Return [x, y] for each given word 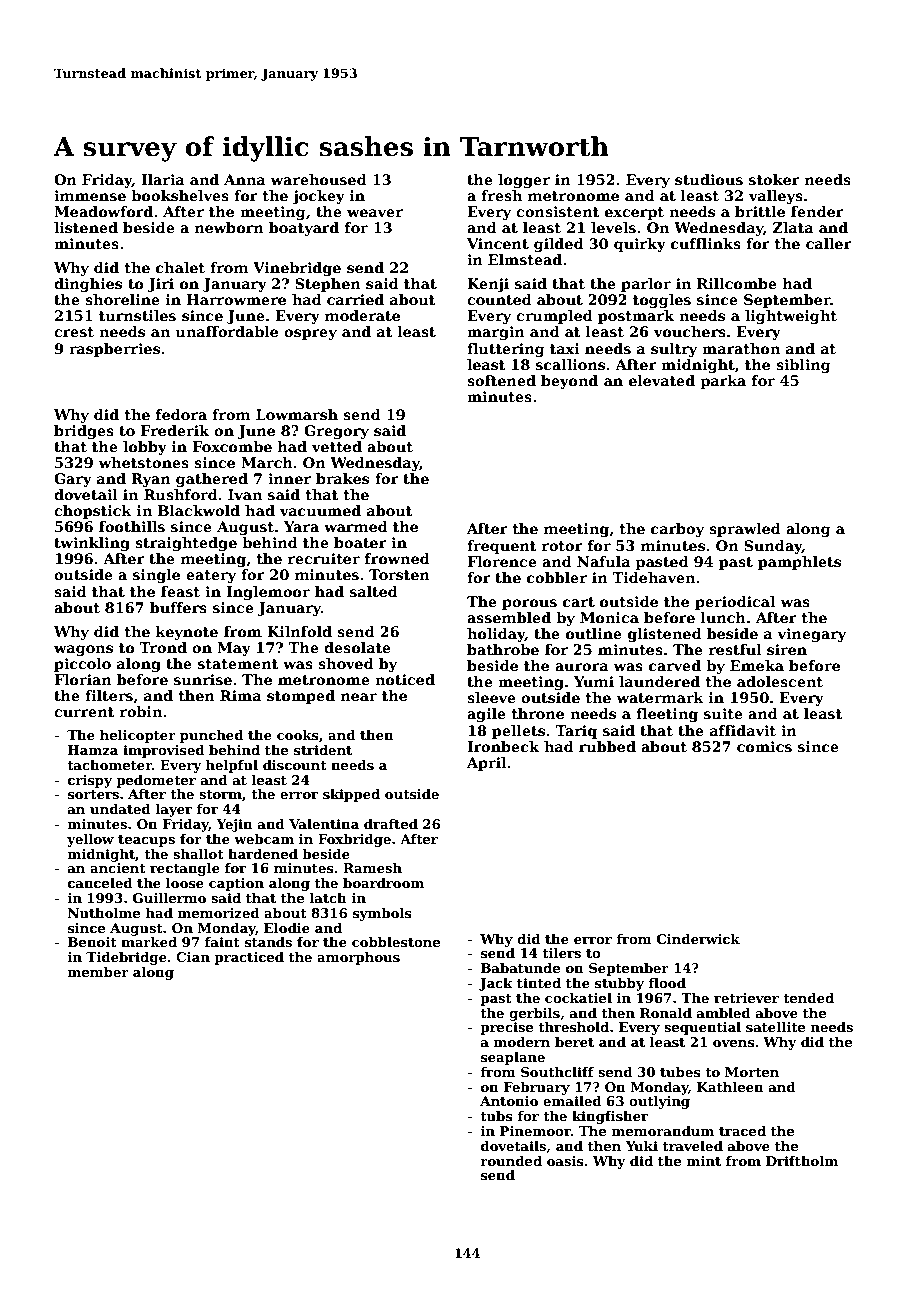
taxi [565, 348]
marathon [741, 348]
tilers [561, 953]
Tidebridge [126, 958]
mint [704, 1161]
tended [808, 998]
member [98, 972]
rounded [511, 1161]
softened [501, 380]
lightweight [791, 317]
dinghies [88, 285]
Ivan [245, 494]
